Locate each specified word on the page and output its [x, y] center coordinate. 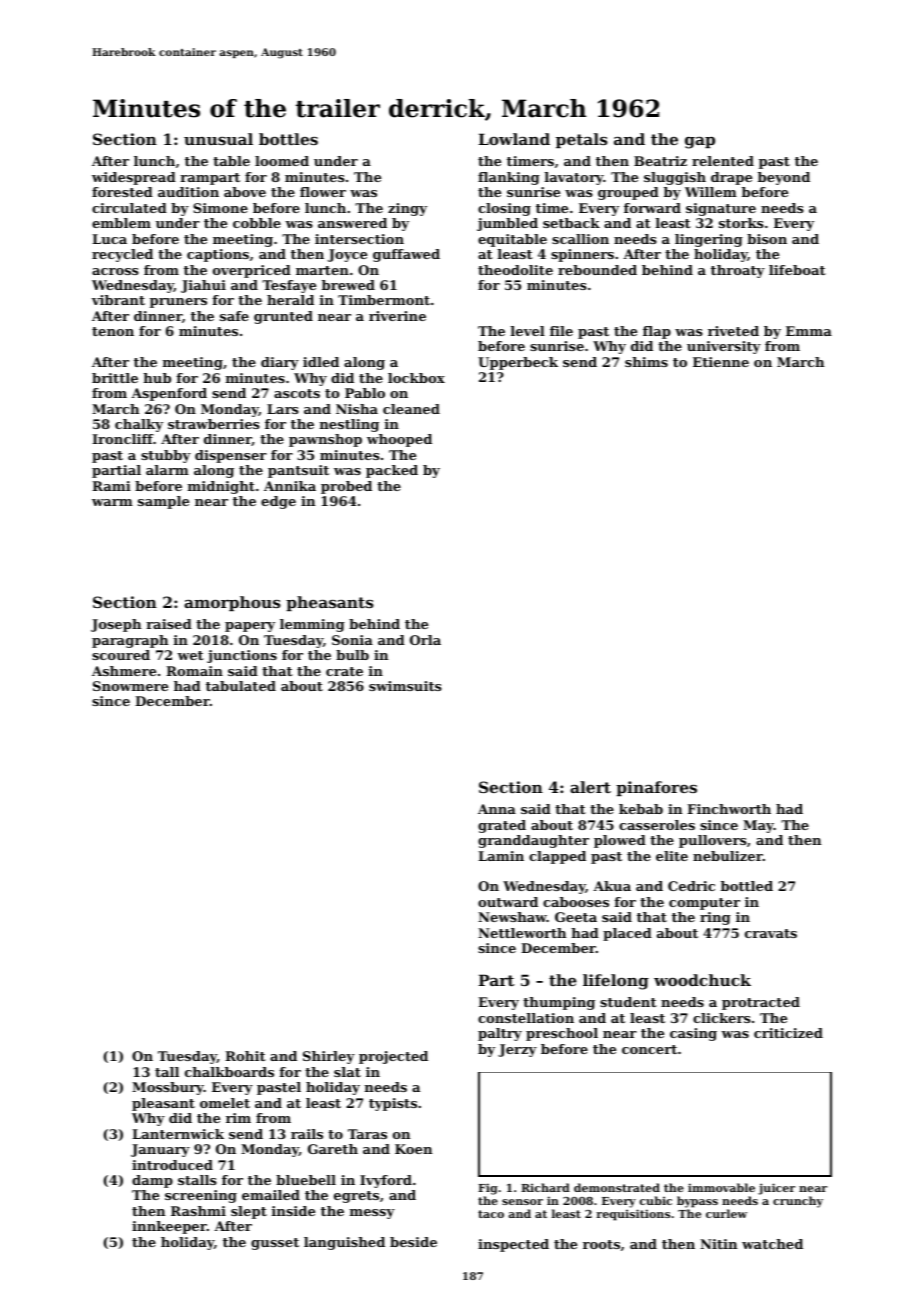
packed [392, 471]
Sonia [352, 640]
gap [700, 143]
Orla [425, 640]
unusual [218, 139]
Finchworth [729, 809]
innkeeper [169, 1227]
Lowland [514, 139]
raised [169, 624]
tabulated [241, 686]
